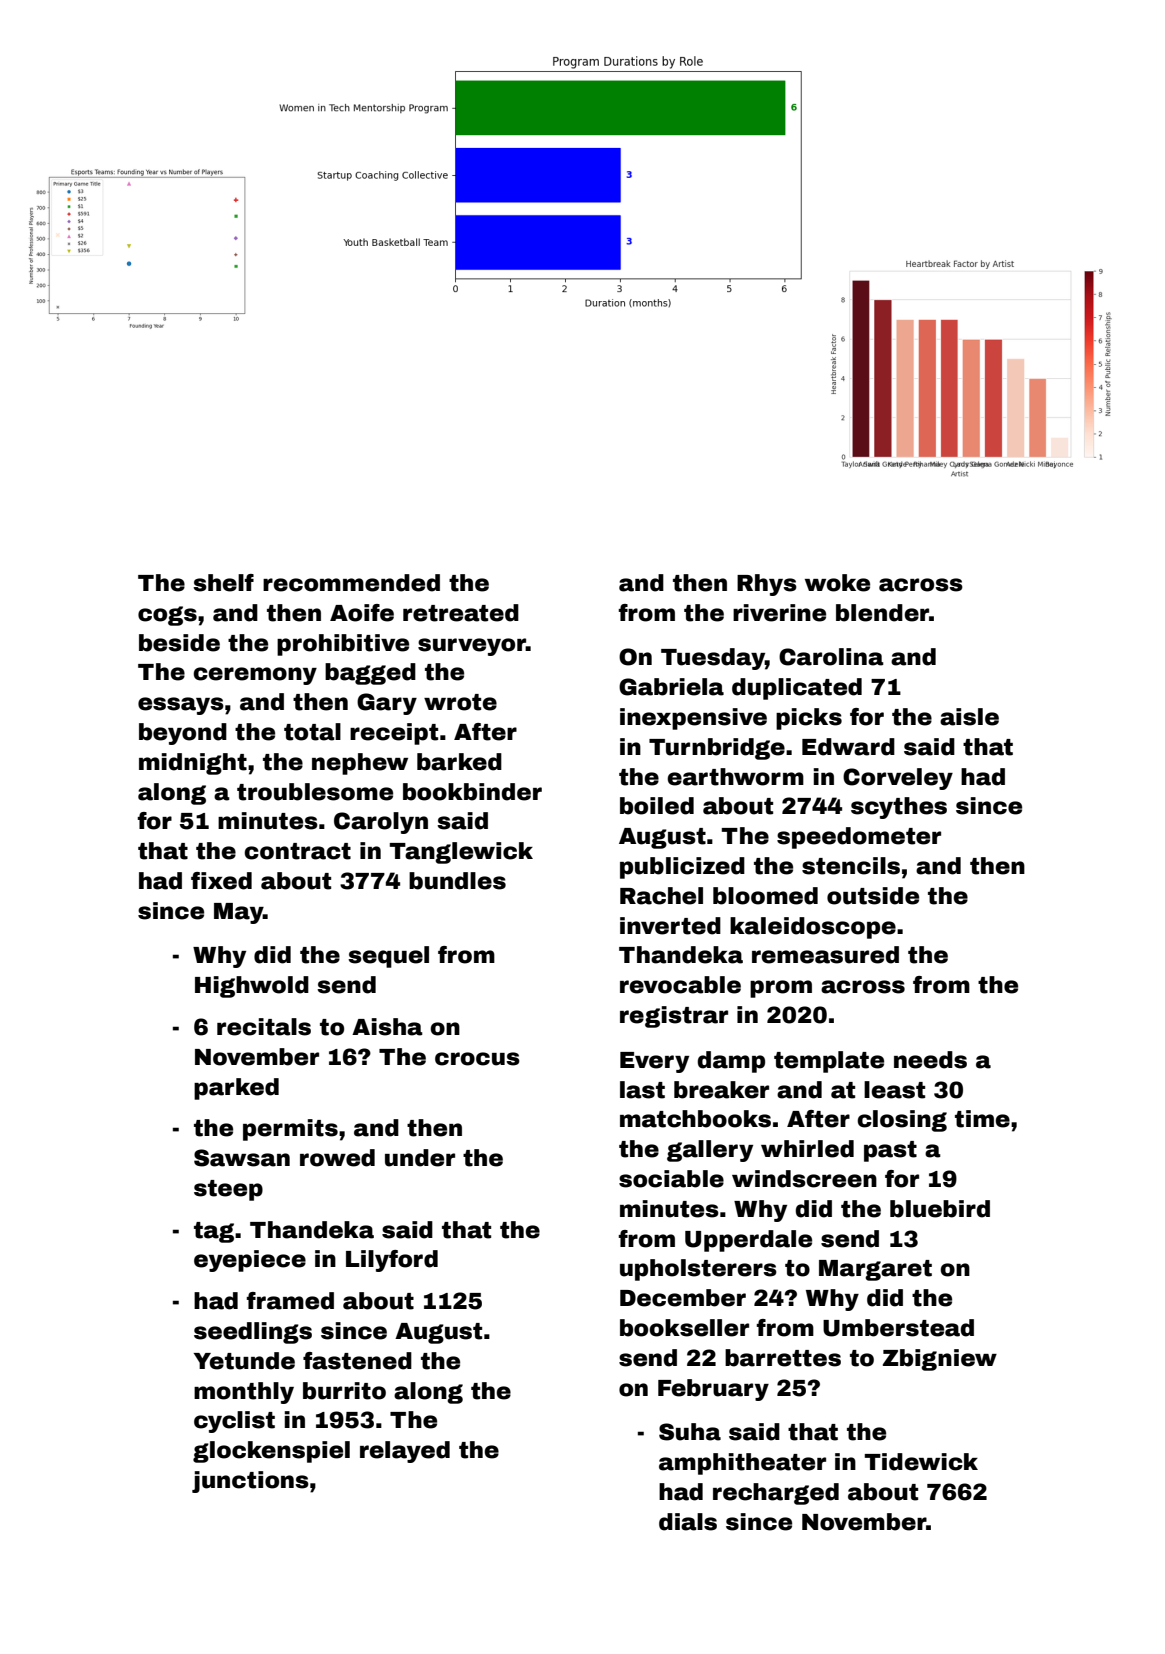  Describe the element at coordinates (851, 866) in the page. I see `stencils` at that location.
